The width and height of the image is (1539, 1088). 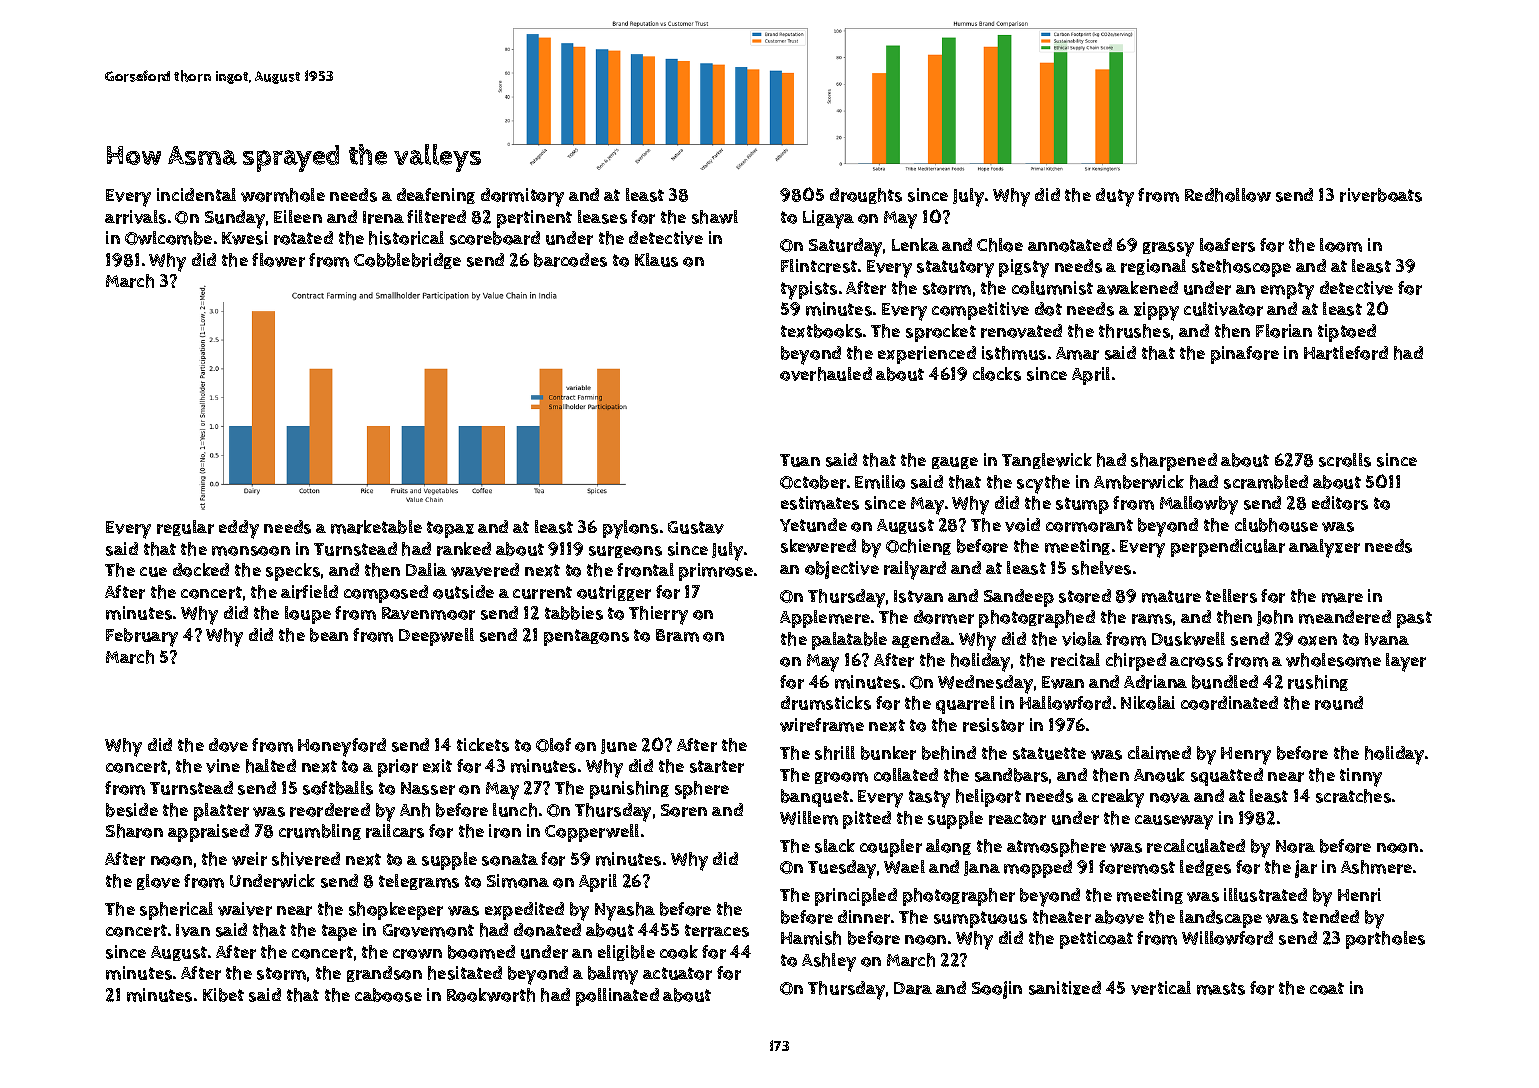 What do you see at coordinates (955, 269) in the image?
I see `statutory` at bounding box center [955, 269].
